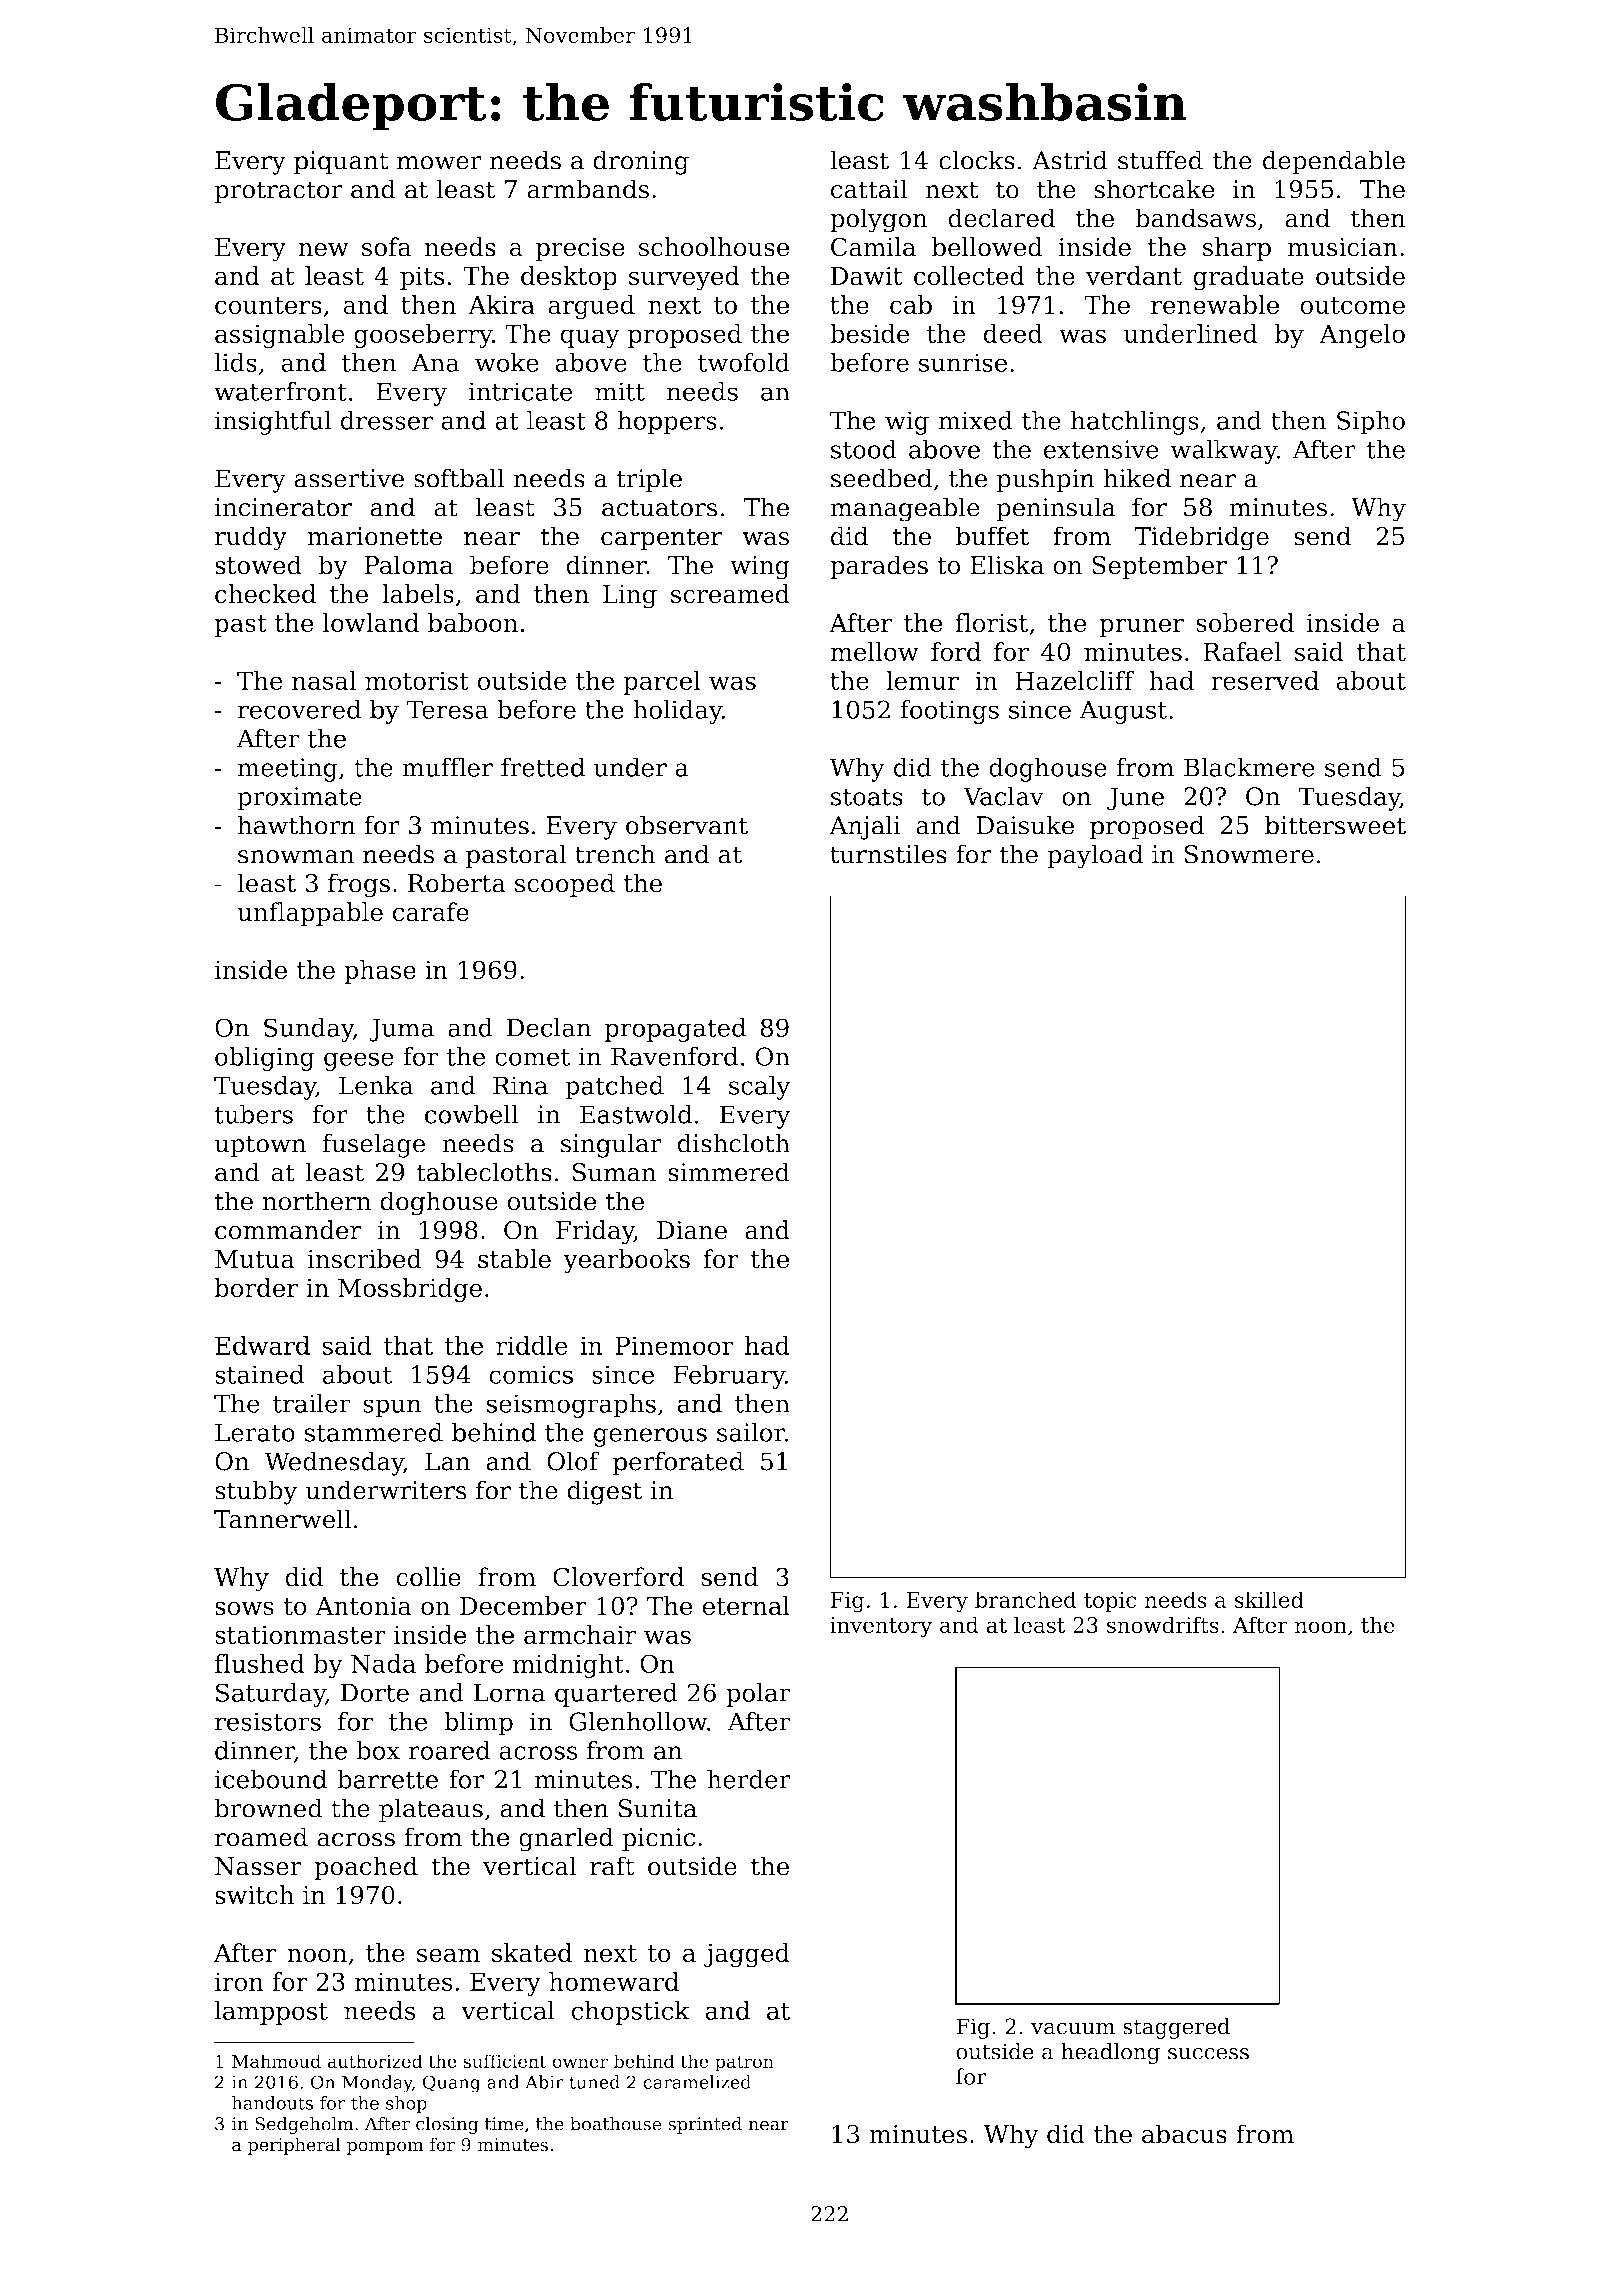 The image size is (1620, 2292). I want to click on Mahmoud, so click(276, 2061).
